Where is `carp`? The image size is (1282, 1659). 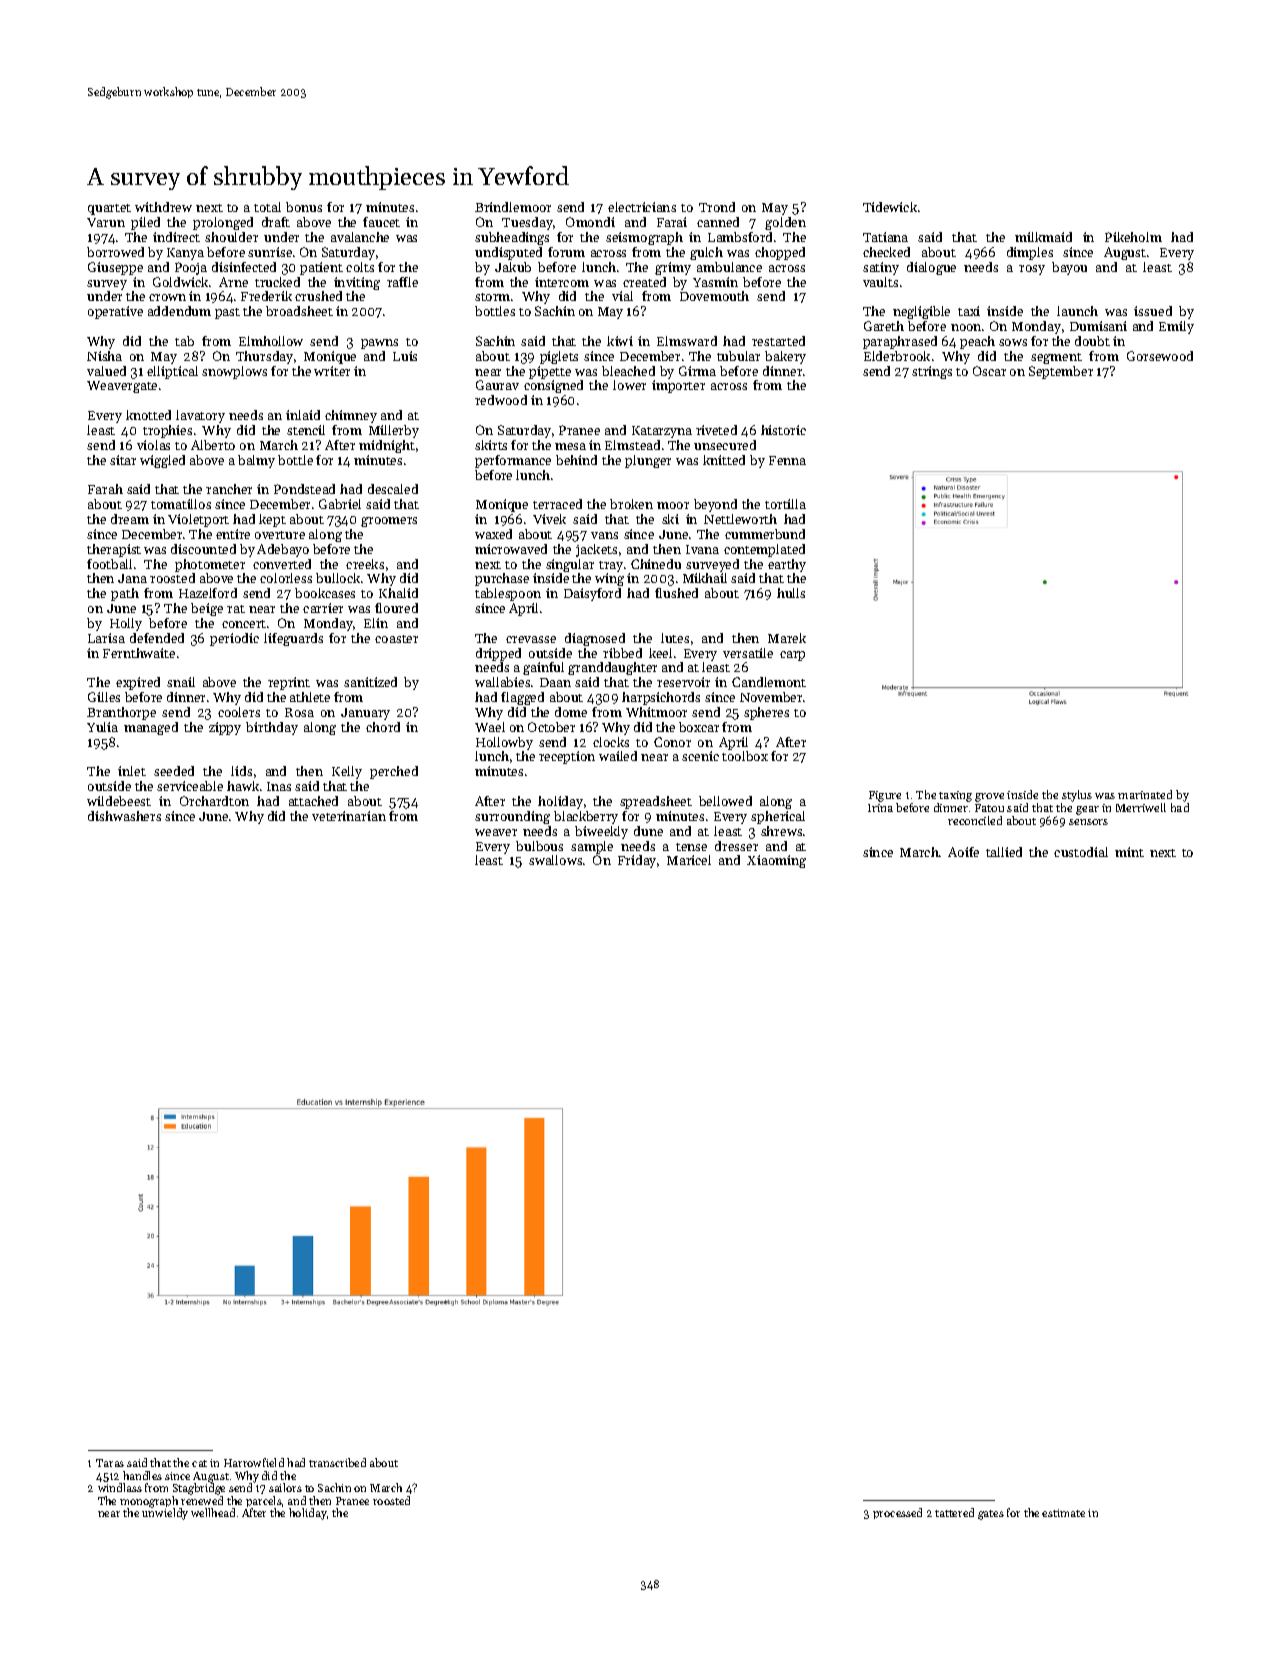 carp is located at coordinates (792, 656).
